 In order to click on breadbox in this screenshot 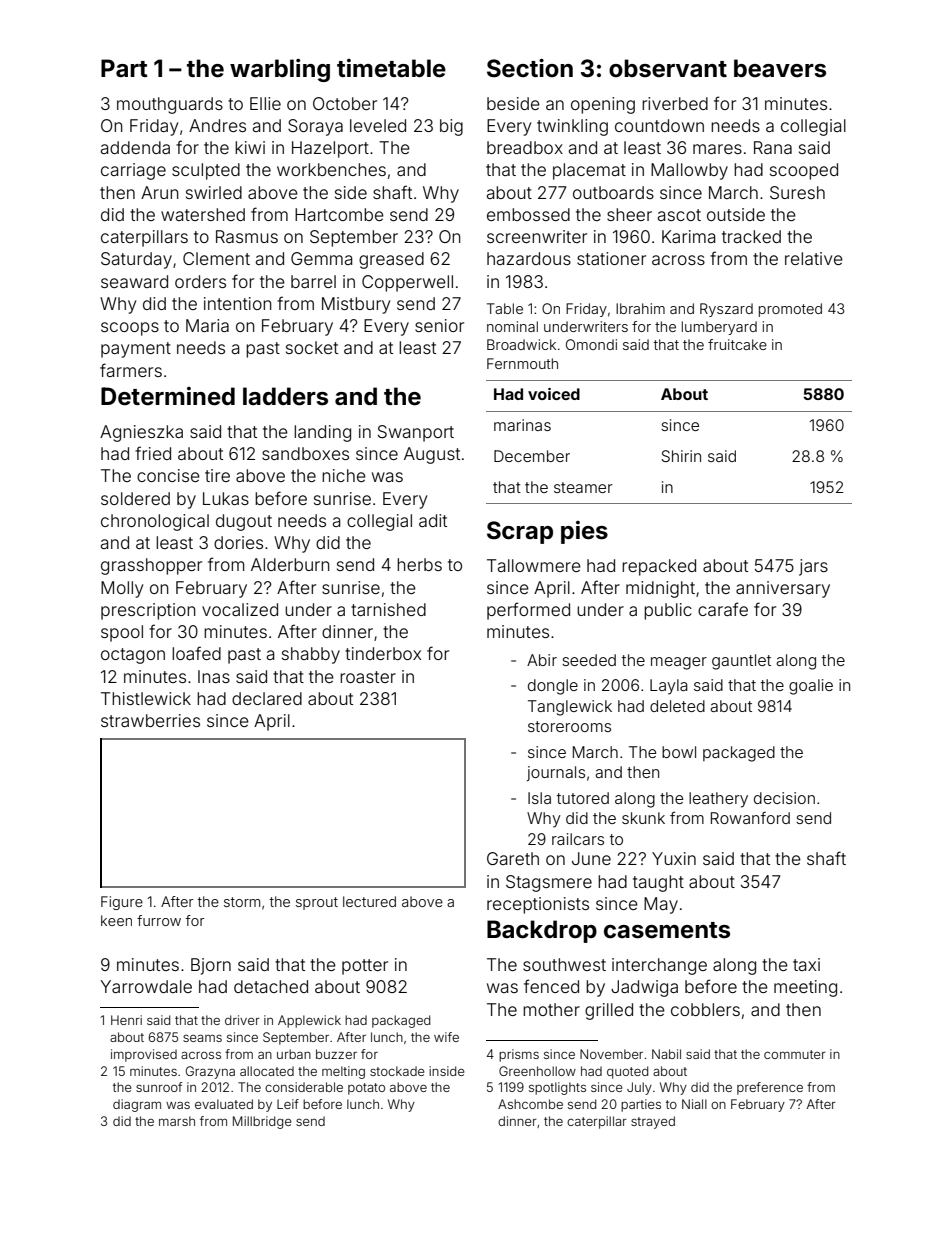, I will do `click(525, 147)`.
